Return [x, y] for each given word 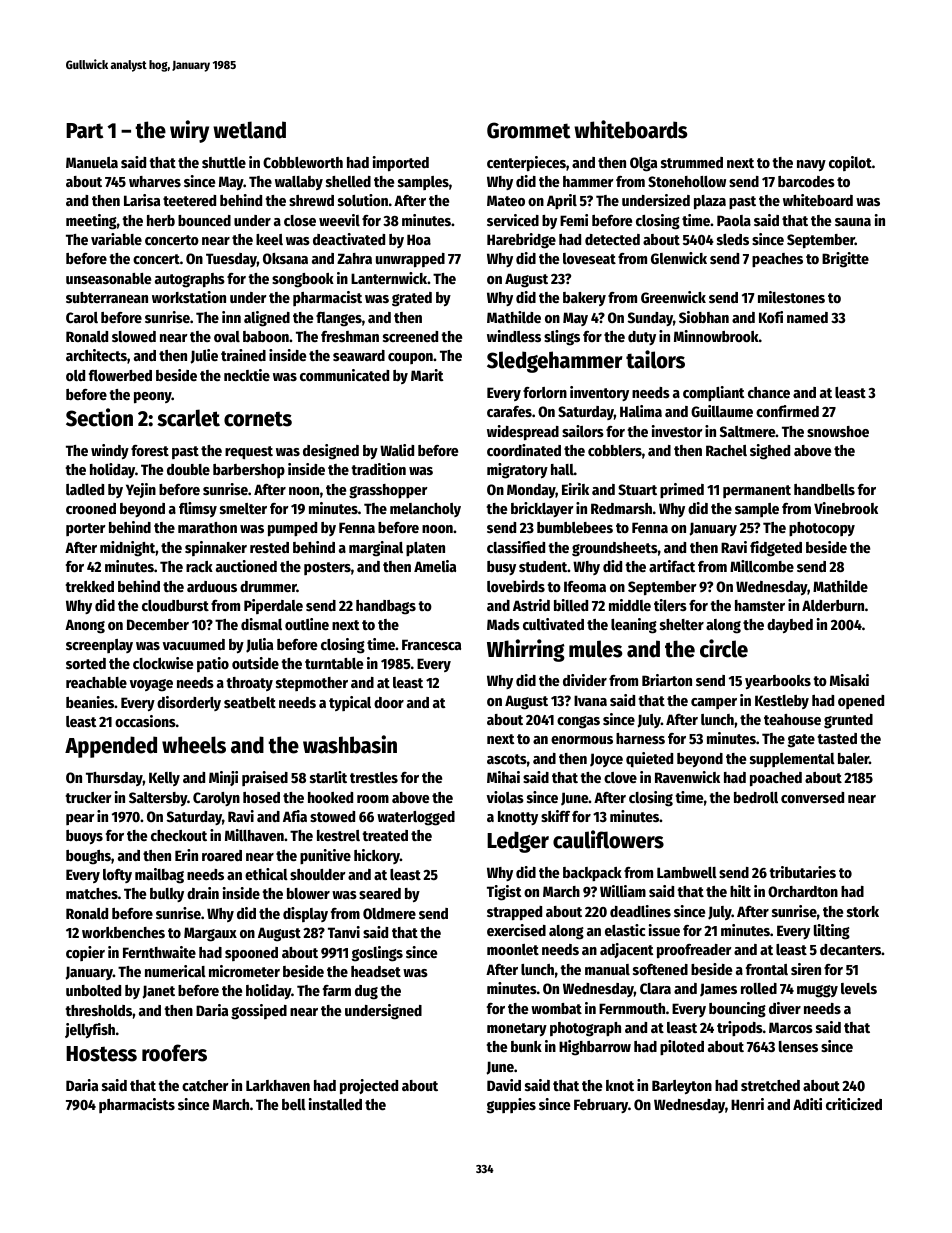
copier [85, 953]
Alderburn [833, 605]
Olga [643, 164]
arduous [212, 586]
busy [501, 568]
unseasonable [108, 278]
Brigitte [845, 260]
